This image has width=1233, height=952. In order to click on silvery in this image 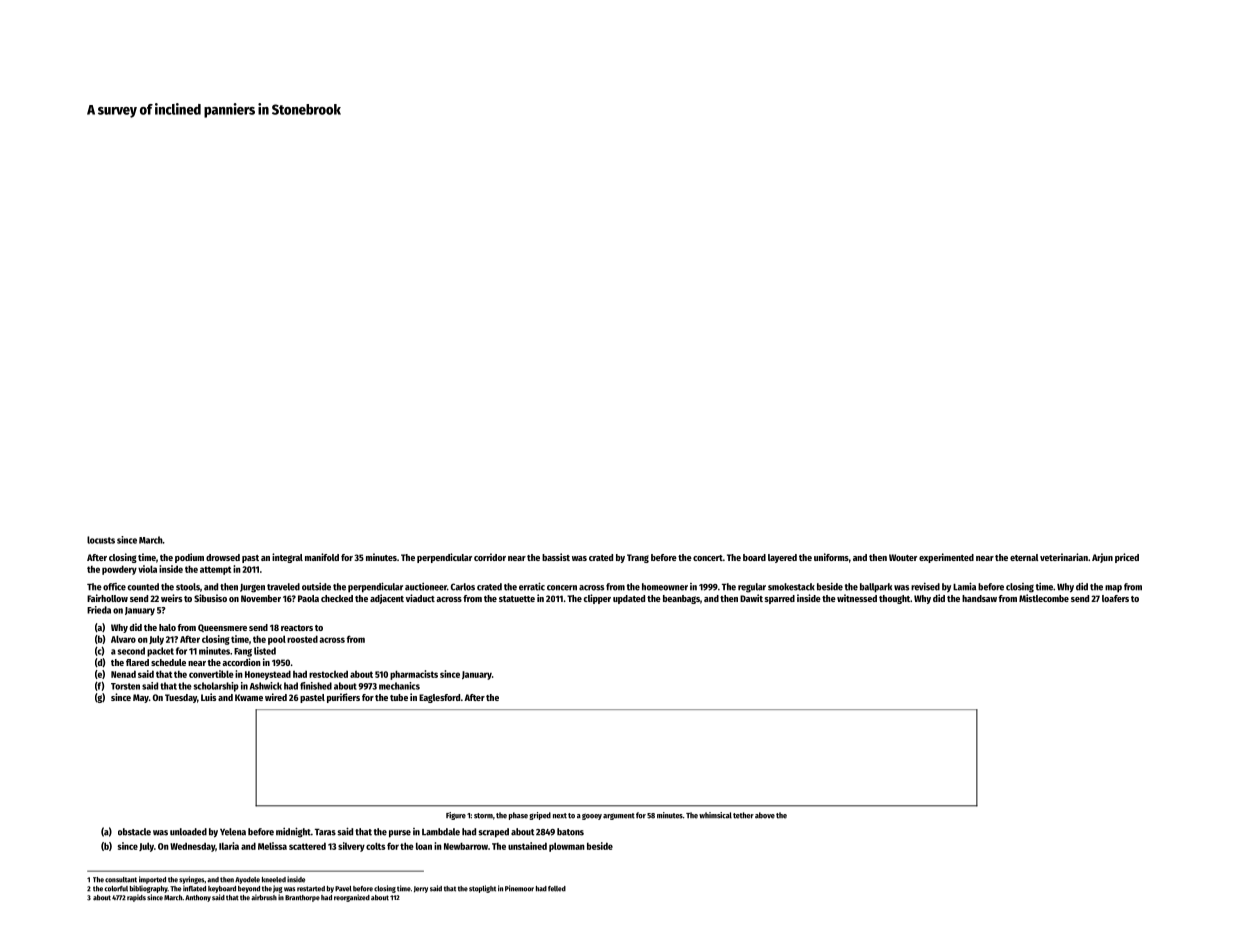, I will do `click(351, 847)`.
